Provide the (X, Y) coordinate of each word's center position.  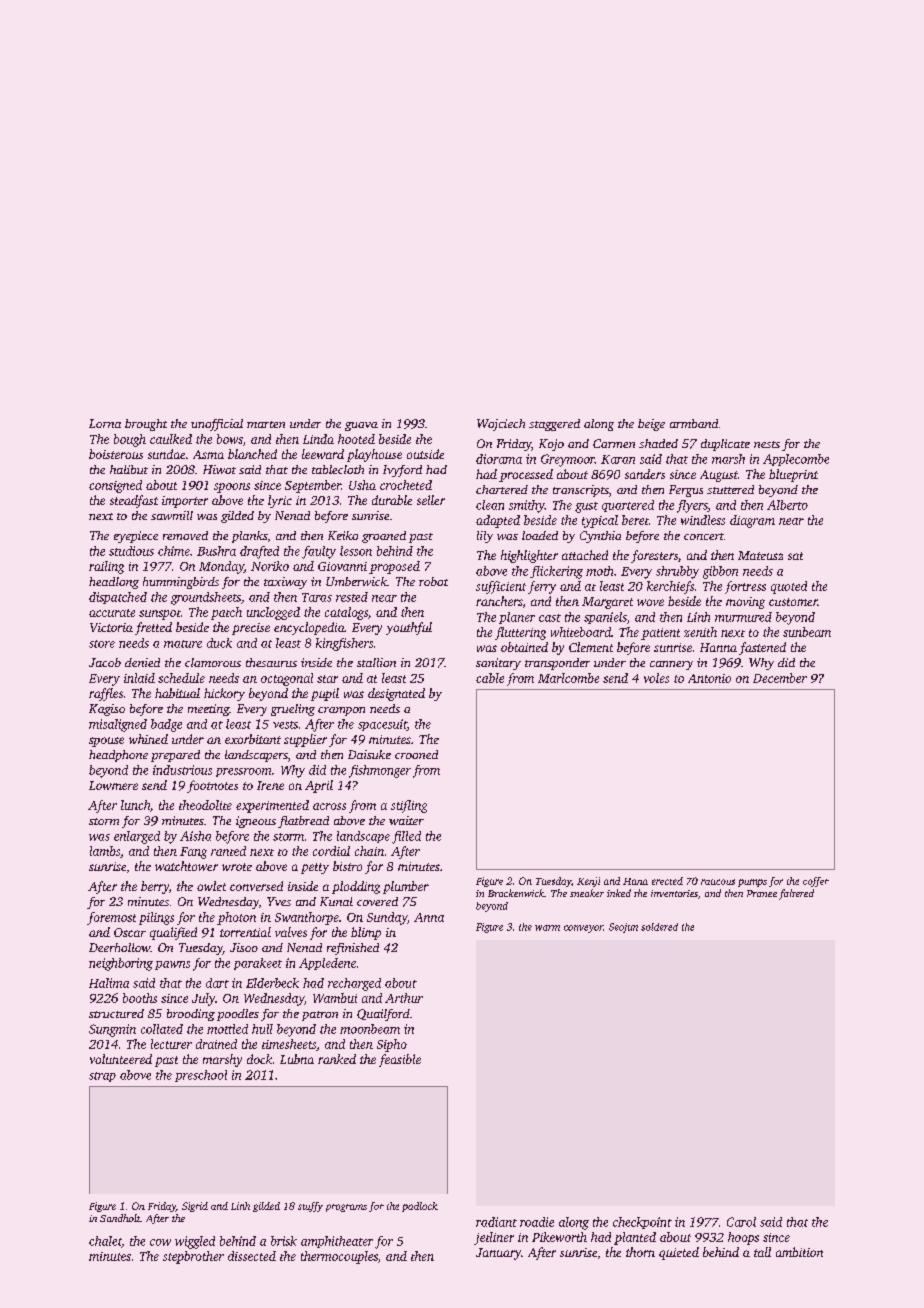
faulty (319, 552)
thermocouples (339, 1257)
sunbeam (807, 632)
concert (704, 536)
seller (431, 500)
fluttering (520, 633)
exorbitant (253, 739)
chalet (105, 1242)
